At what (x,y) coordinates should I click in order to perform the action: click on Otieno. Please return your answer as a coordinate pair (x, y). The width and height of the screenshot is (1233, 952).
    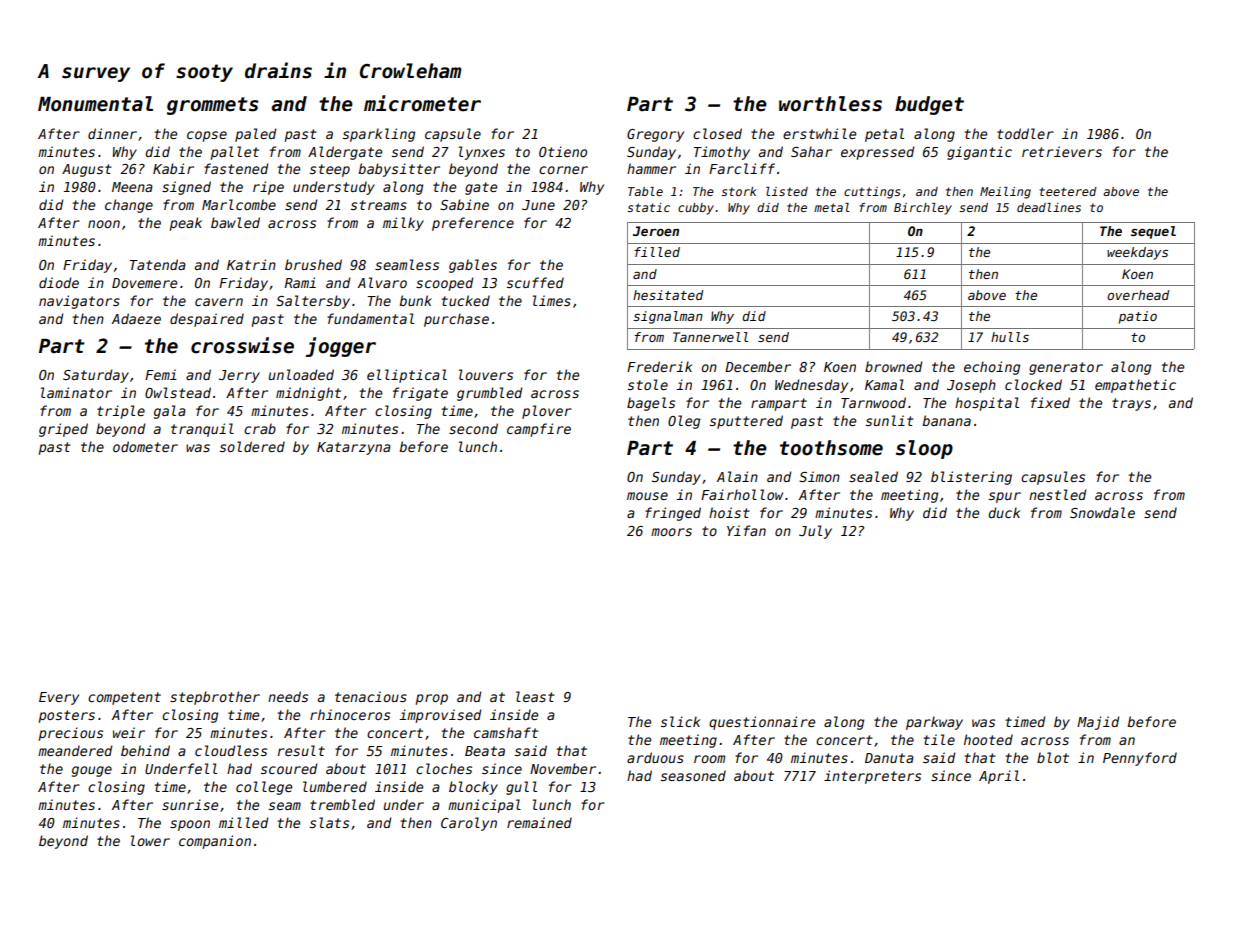
    Looking at the image, I should click on (563, 151).
